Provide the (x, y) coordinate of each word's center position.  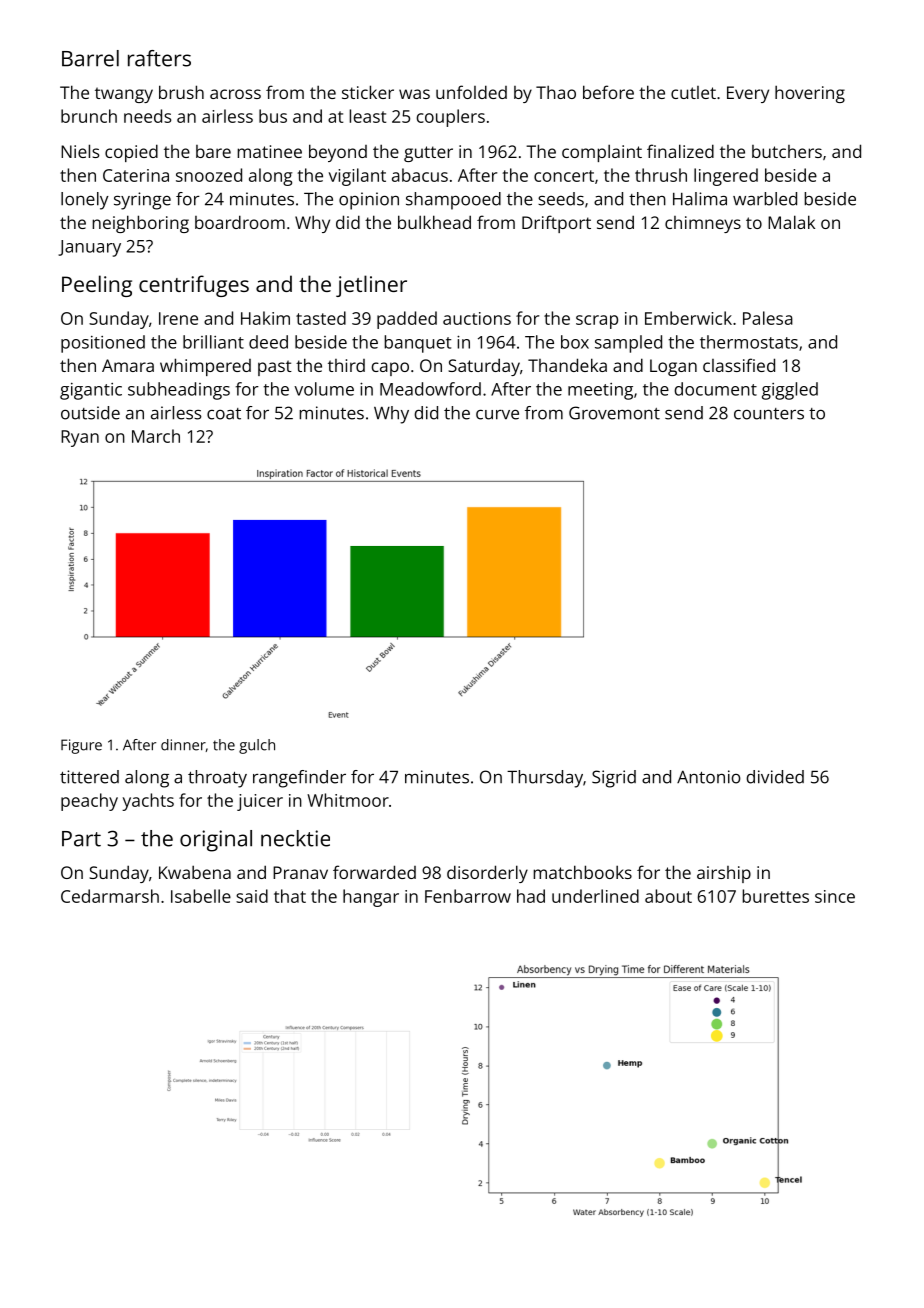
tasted (321, 318)
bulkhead (434, 222)
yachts (148, 802)
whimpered (205, 367)
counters (769, 414)
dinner (183, 745)
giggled (790, 391)
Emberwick (688, 318)
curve (497, 414)
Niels (80, 151)
